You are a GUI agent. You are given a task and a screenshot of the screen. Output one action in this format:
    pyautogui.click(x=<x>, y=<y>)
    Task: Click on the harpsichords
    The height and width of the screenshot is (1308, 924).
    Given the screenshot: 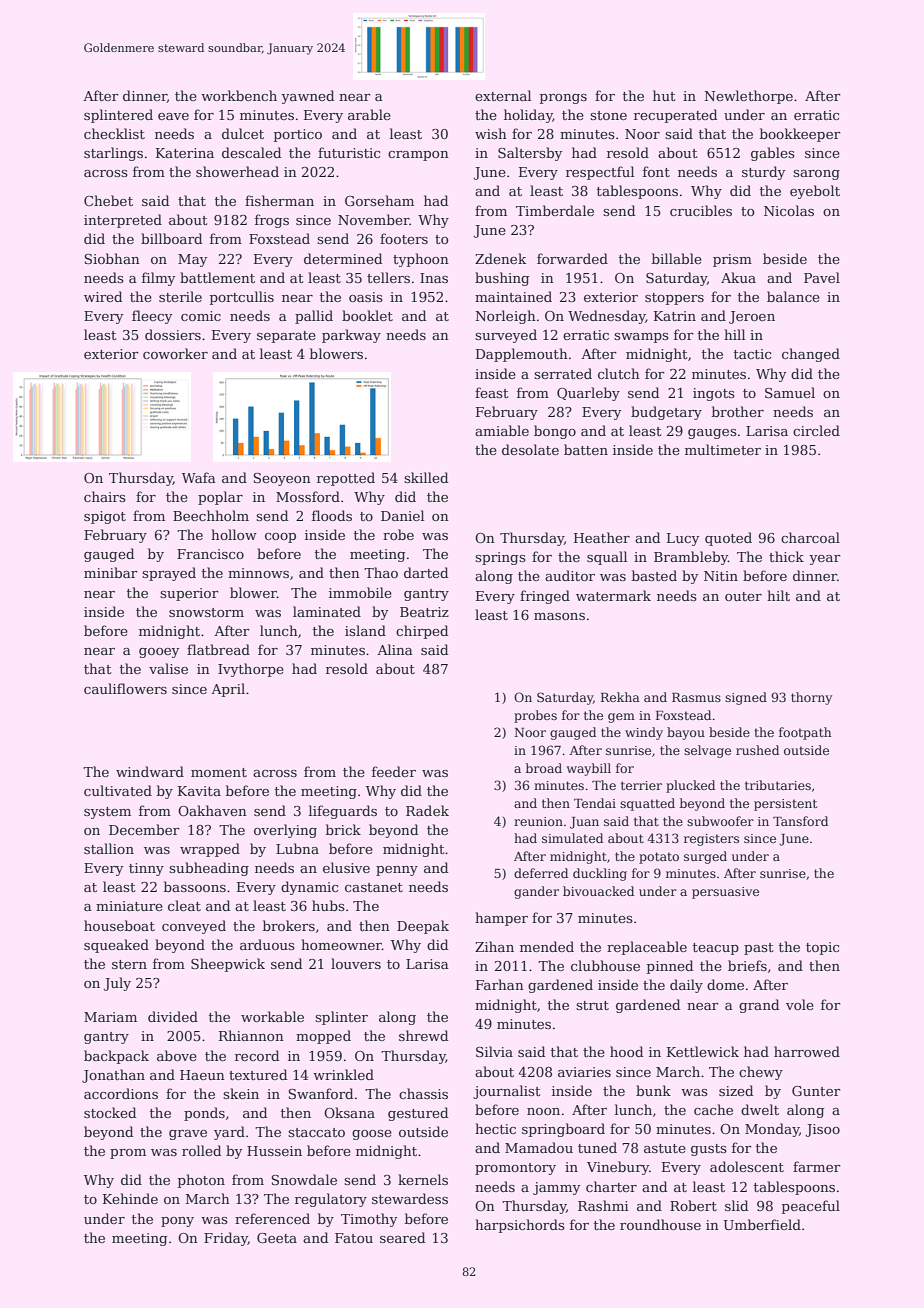 What is the action you would take?
    pyautogui.click(x=520, y=1226)
